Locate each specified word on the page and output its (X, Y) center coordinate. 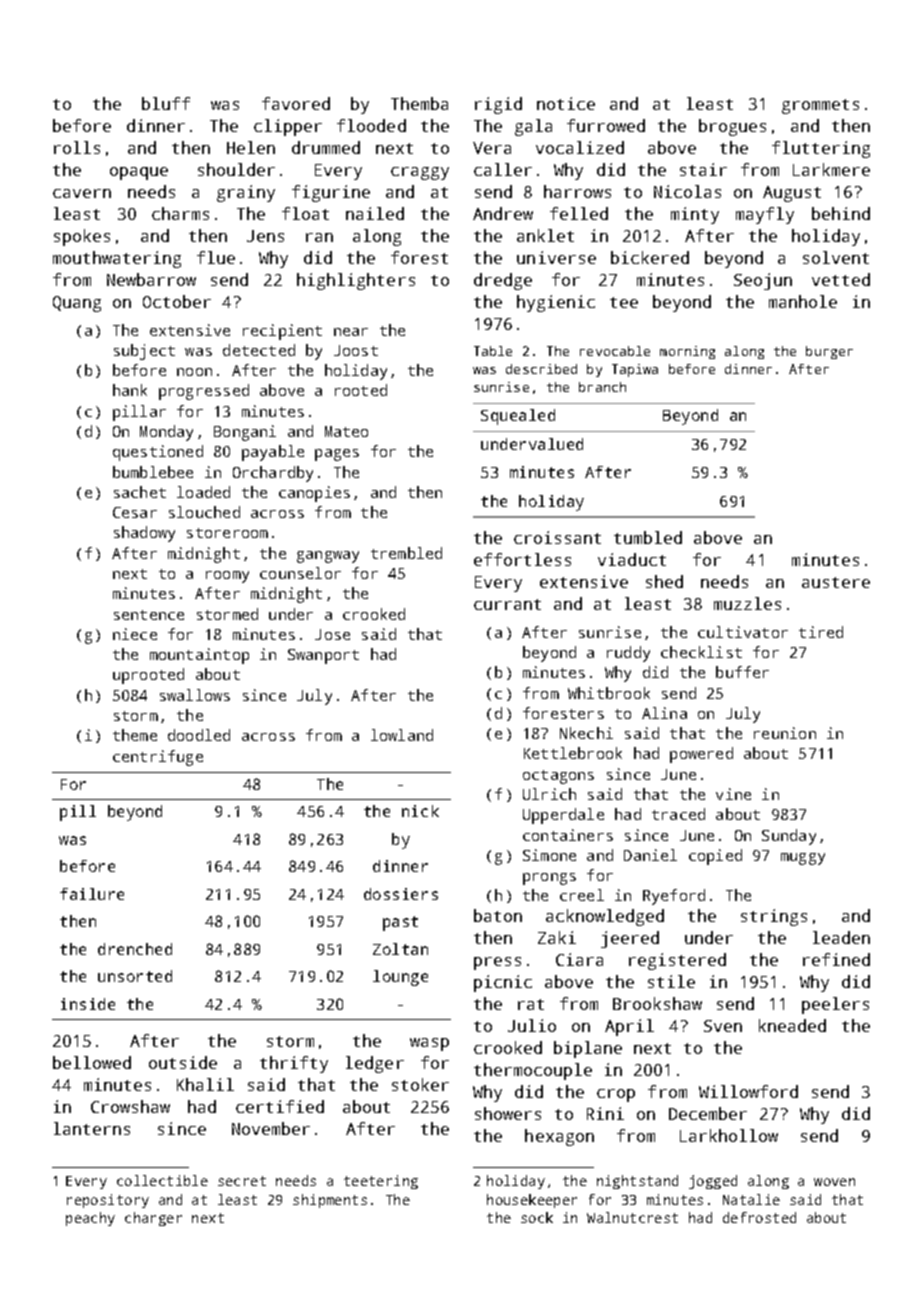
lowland (402, 735)
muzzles (747, 603)
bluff (166, 103)
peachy (90, 1219)
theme (135, 735)
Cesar (135, 512)
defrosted (759, 1217)
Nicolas (687, 191)
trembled (406, 553)
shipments (330, 1201)
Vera (492, 148)
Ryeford (674, 897)
